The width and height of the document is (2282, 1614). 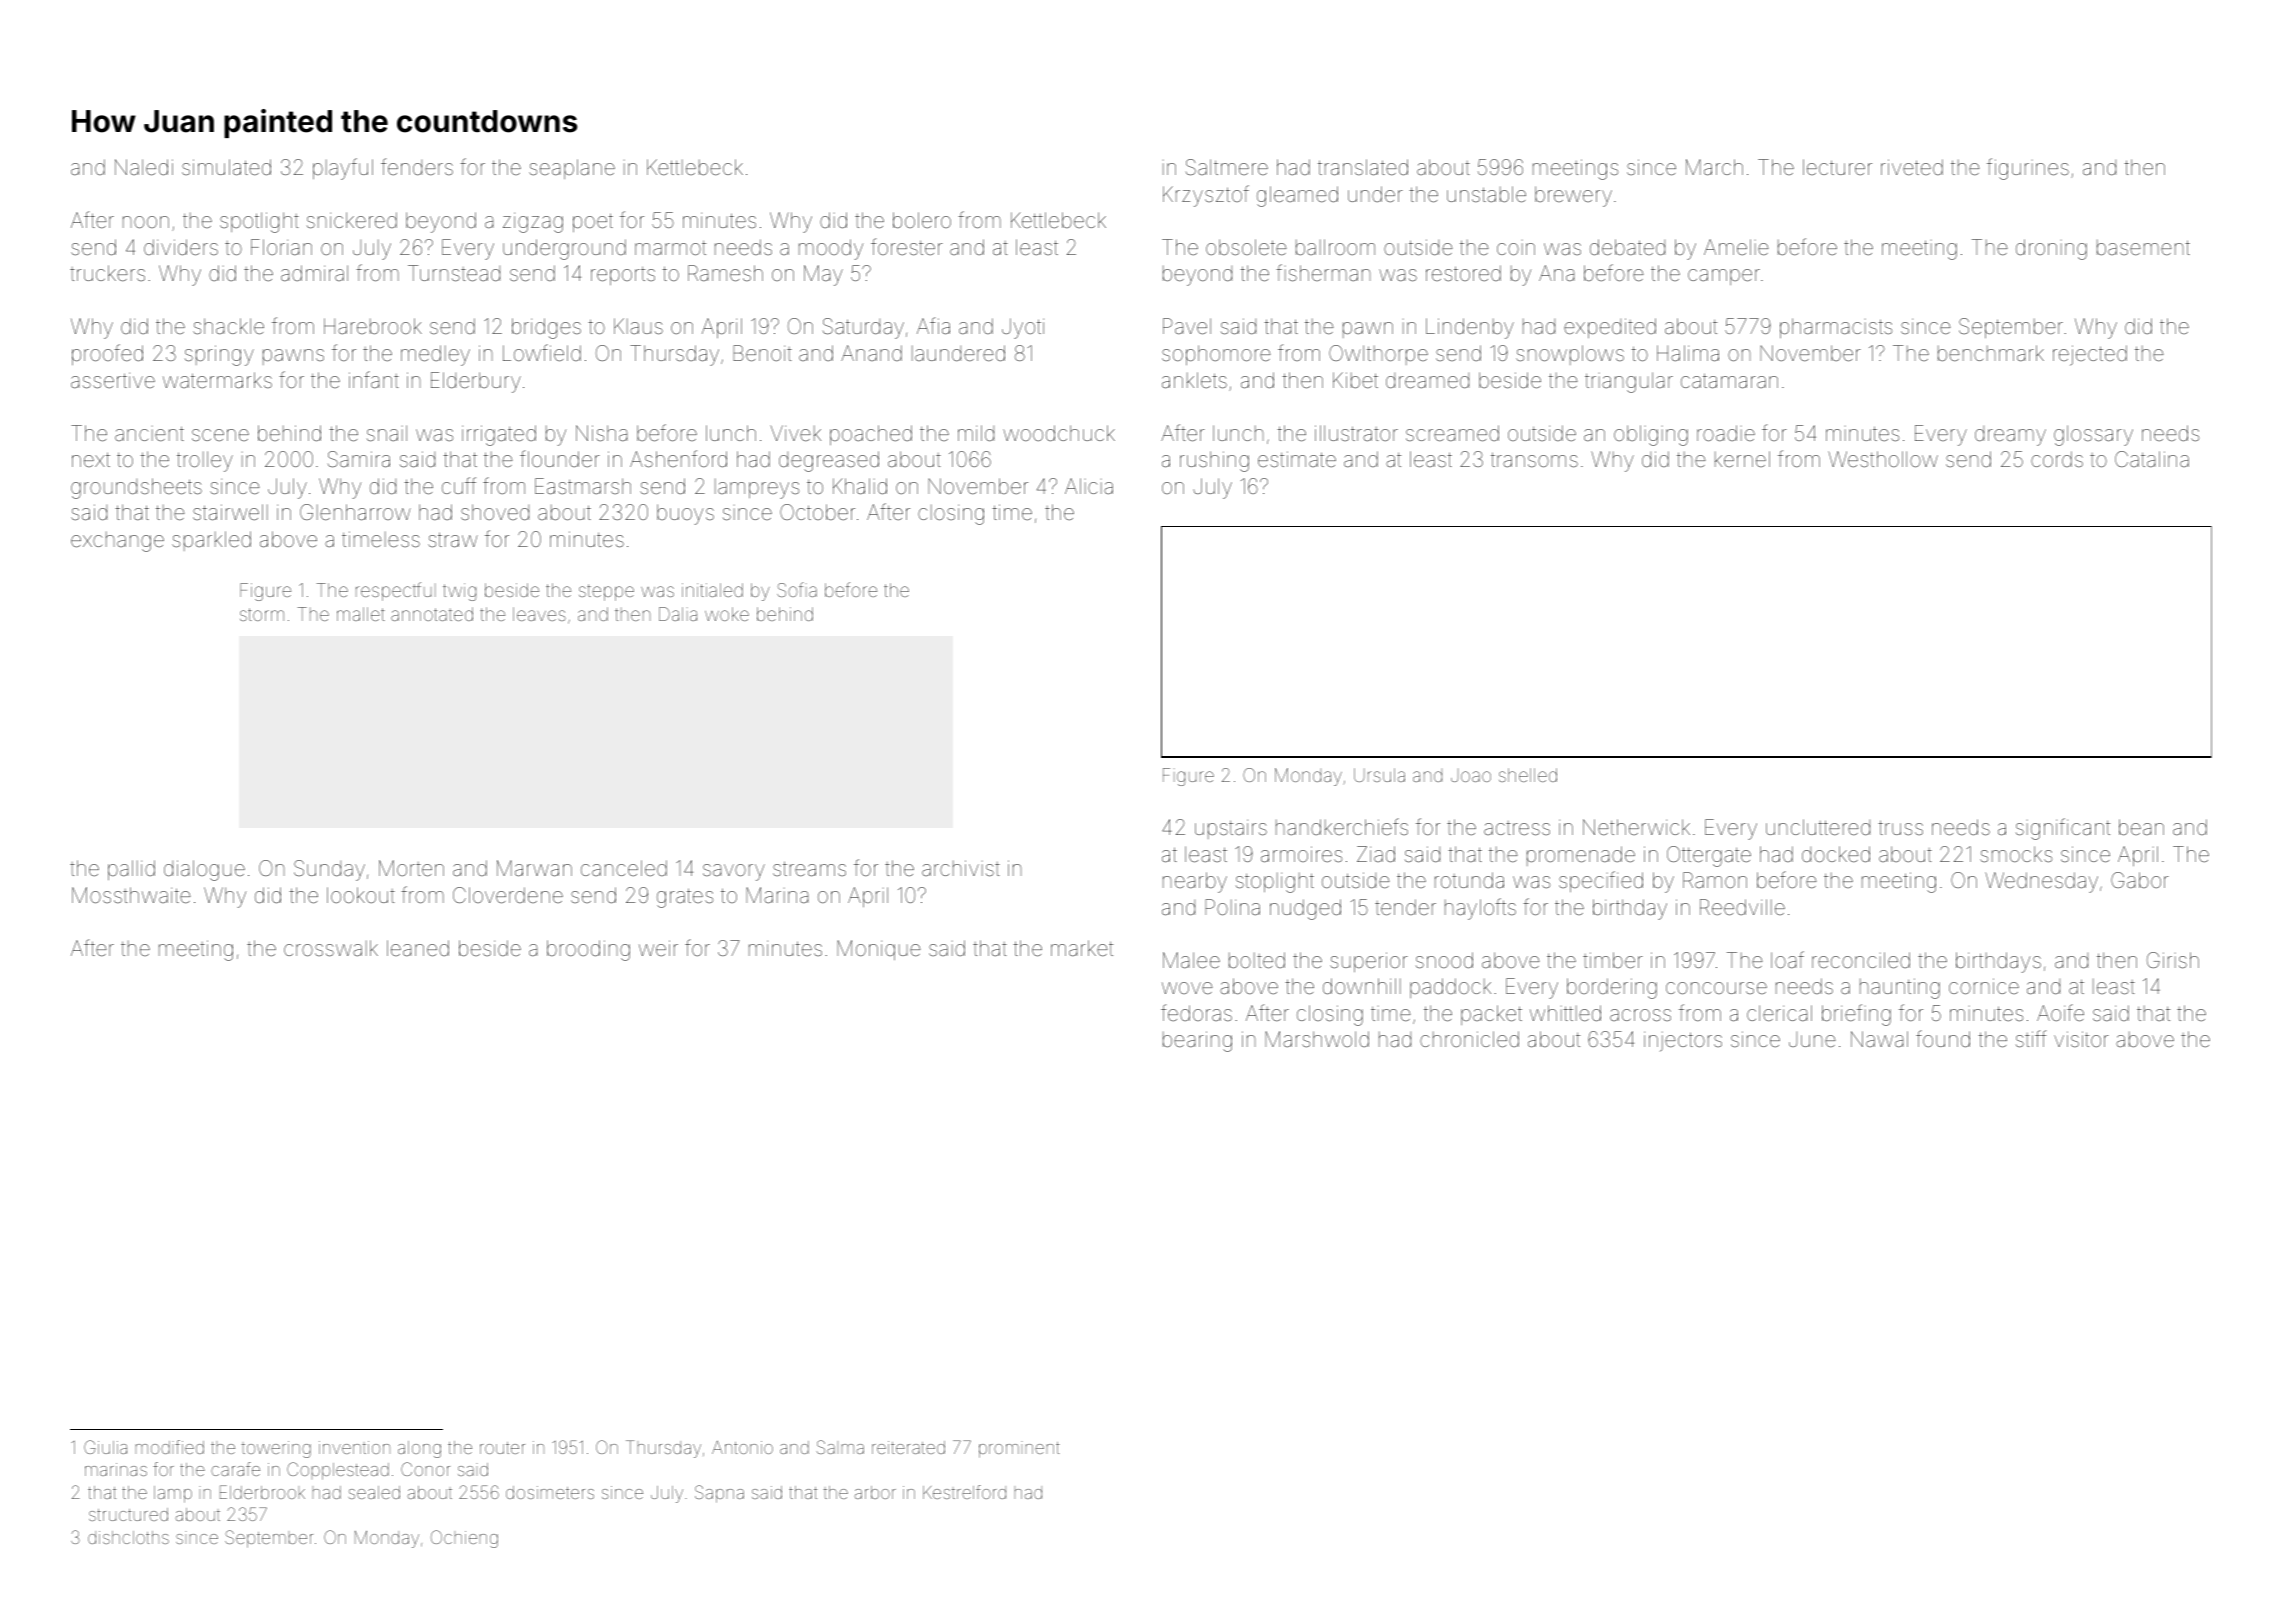 What do you see at coordinates (863, 328) in the document?
I see `Saturday` at bounding box center [863, 328].
